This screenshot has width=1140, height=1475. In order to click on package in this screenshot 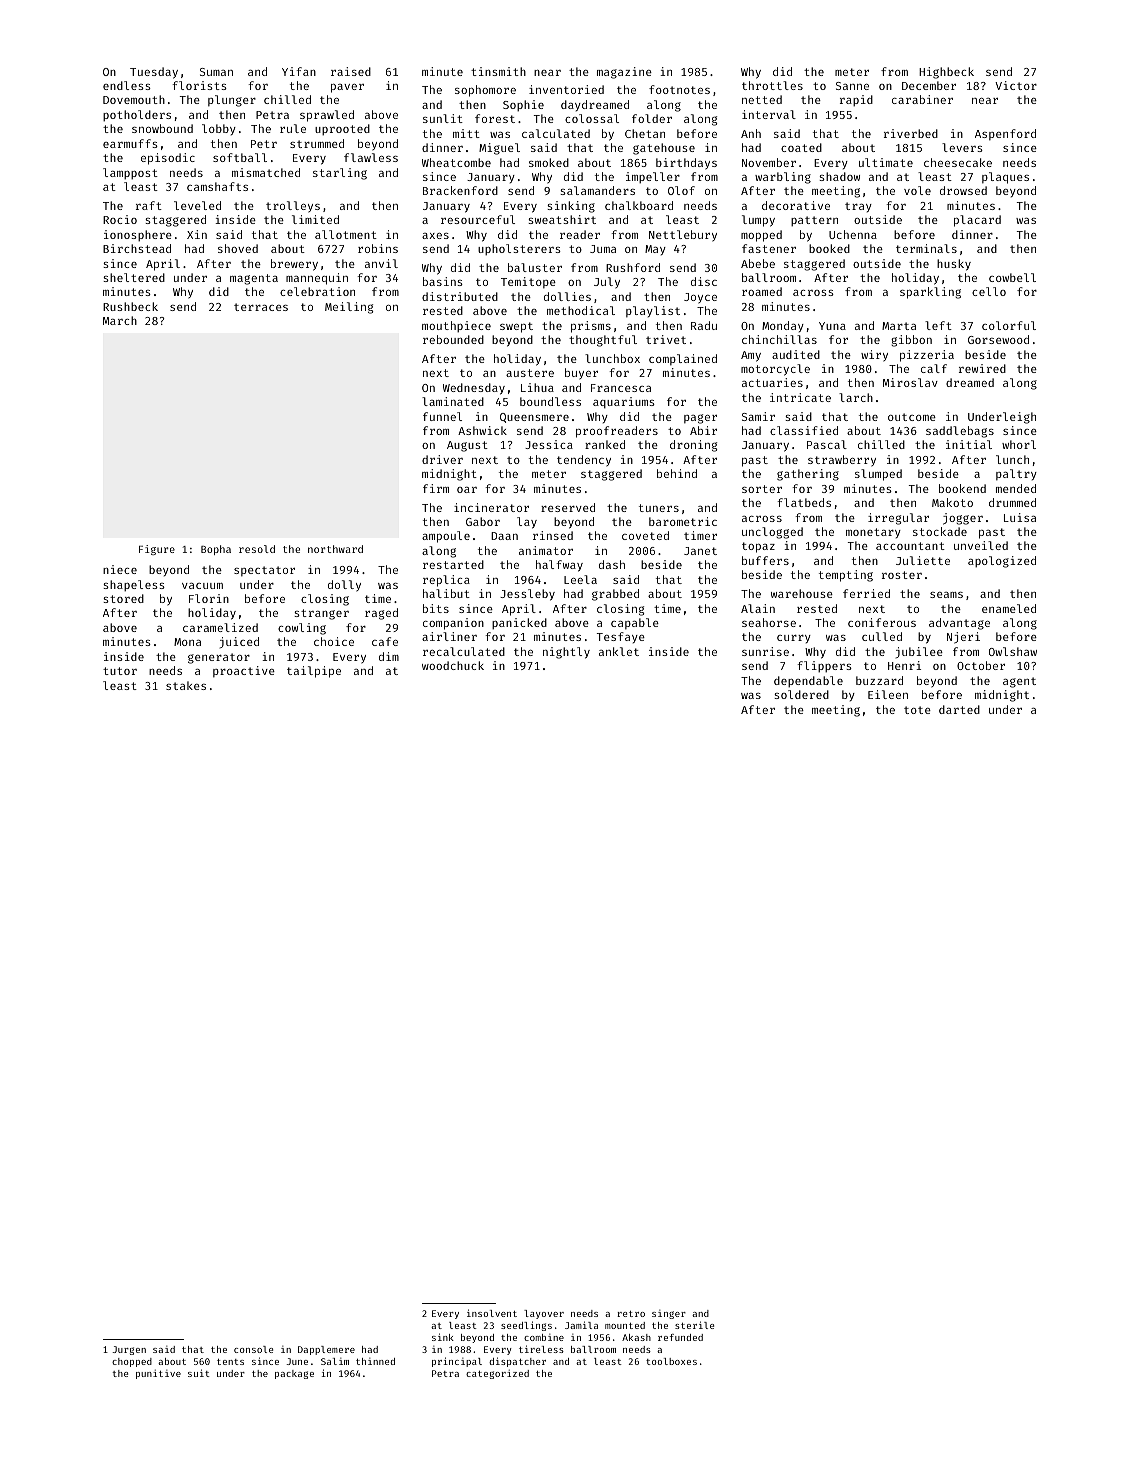, I will do `click(294, 1374)`.
